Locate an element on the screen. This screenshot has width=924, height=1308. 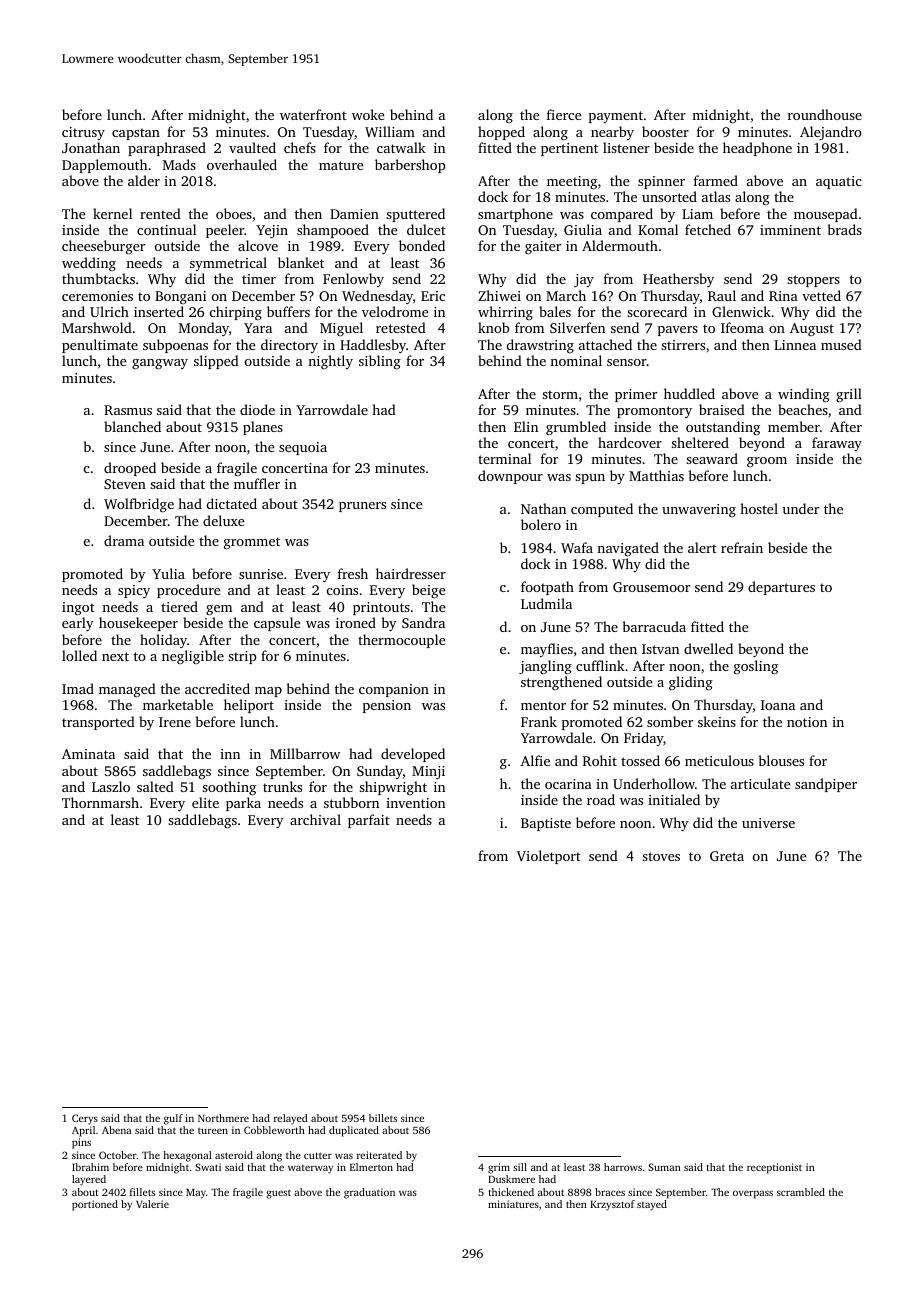
marketable is located at coordinates (178, 704).
